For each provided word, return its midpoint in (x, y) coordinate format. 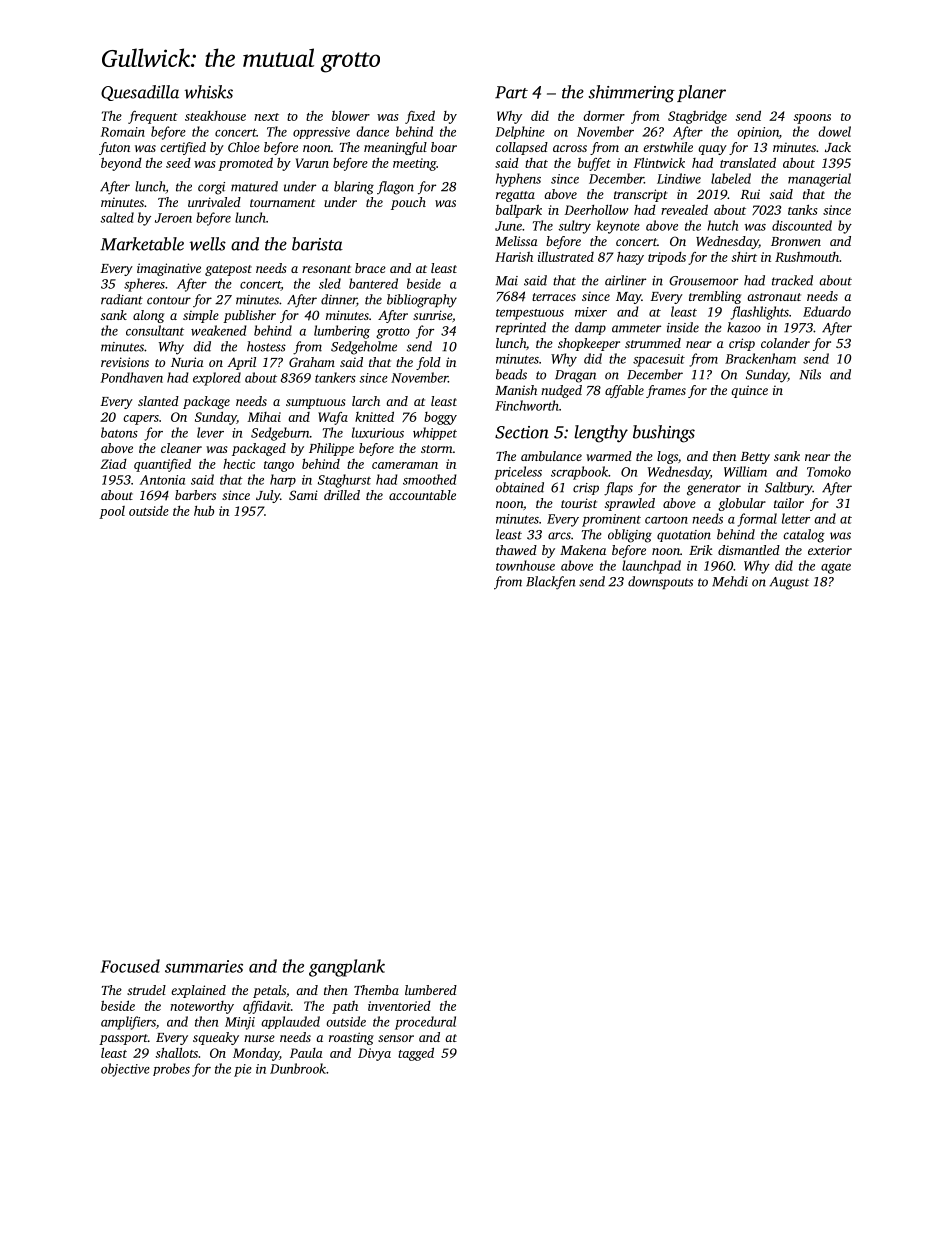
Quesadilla (140, 93)
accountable (422, 495)
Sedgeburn (280, 434)
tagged (416, 1054)
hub (204, 511)
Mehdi (730, 581)
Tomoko (829, 471)
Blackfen (551, 583)
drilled (342, 495)
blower (351, 116)
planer (701, 93)
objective (125, 1070)
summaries (204, 966)
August (789, 583)
